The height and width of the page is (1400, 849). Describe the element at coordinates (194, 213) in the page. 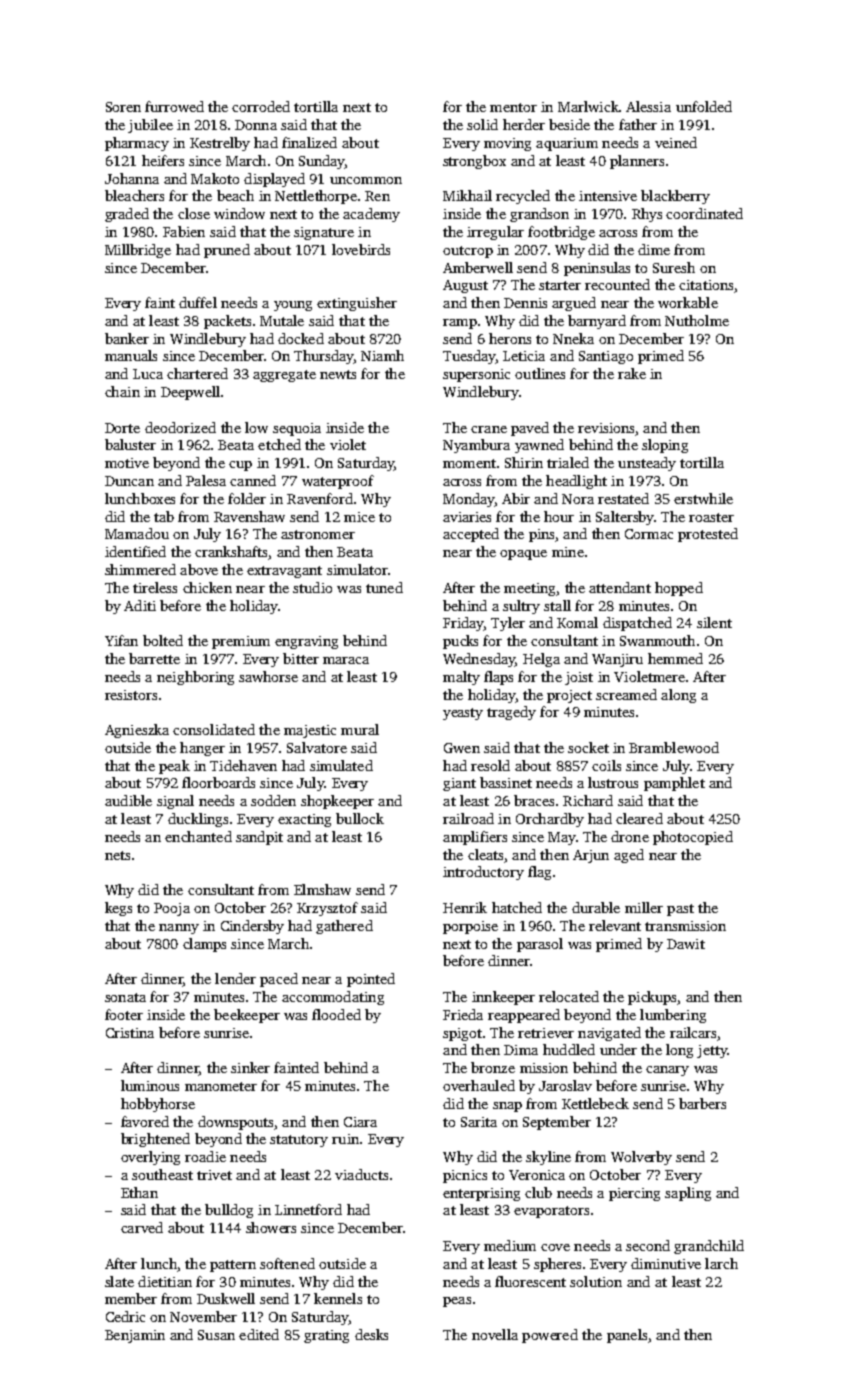

I see `close` at that location.
